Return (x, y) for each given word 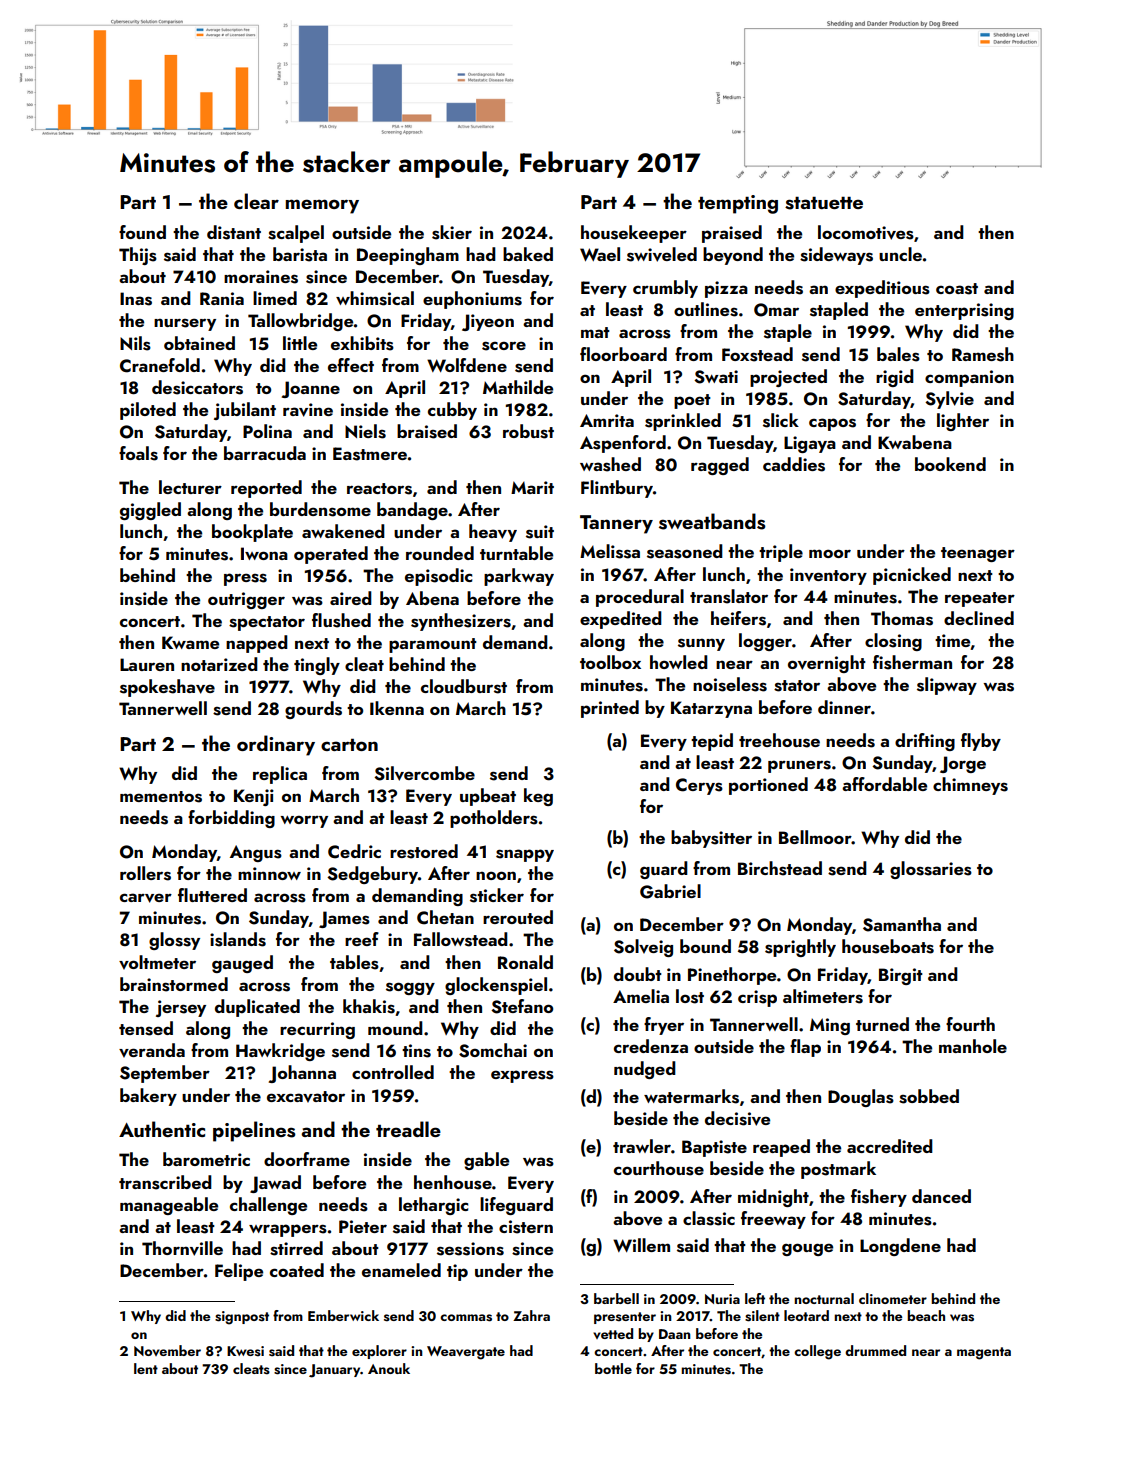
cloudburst (464, 686)
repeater (980, 599)
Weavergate (466, 1353)
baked (528, 254)
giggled (150, 511)
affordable (884, 784)
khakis (369, 1006)
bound (705, 946)
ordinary (276, 745)
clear (256, 201)
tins (416, 1051)
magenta (984, 1353)
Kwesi (245, 1351)
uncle (900, 254)
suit (540, 532)
